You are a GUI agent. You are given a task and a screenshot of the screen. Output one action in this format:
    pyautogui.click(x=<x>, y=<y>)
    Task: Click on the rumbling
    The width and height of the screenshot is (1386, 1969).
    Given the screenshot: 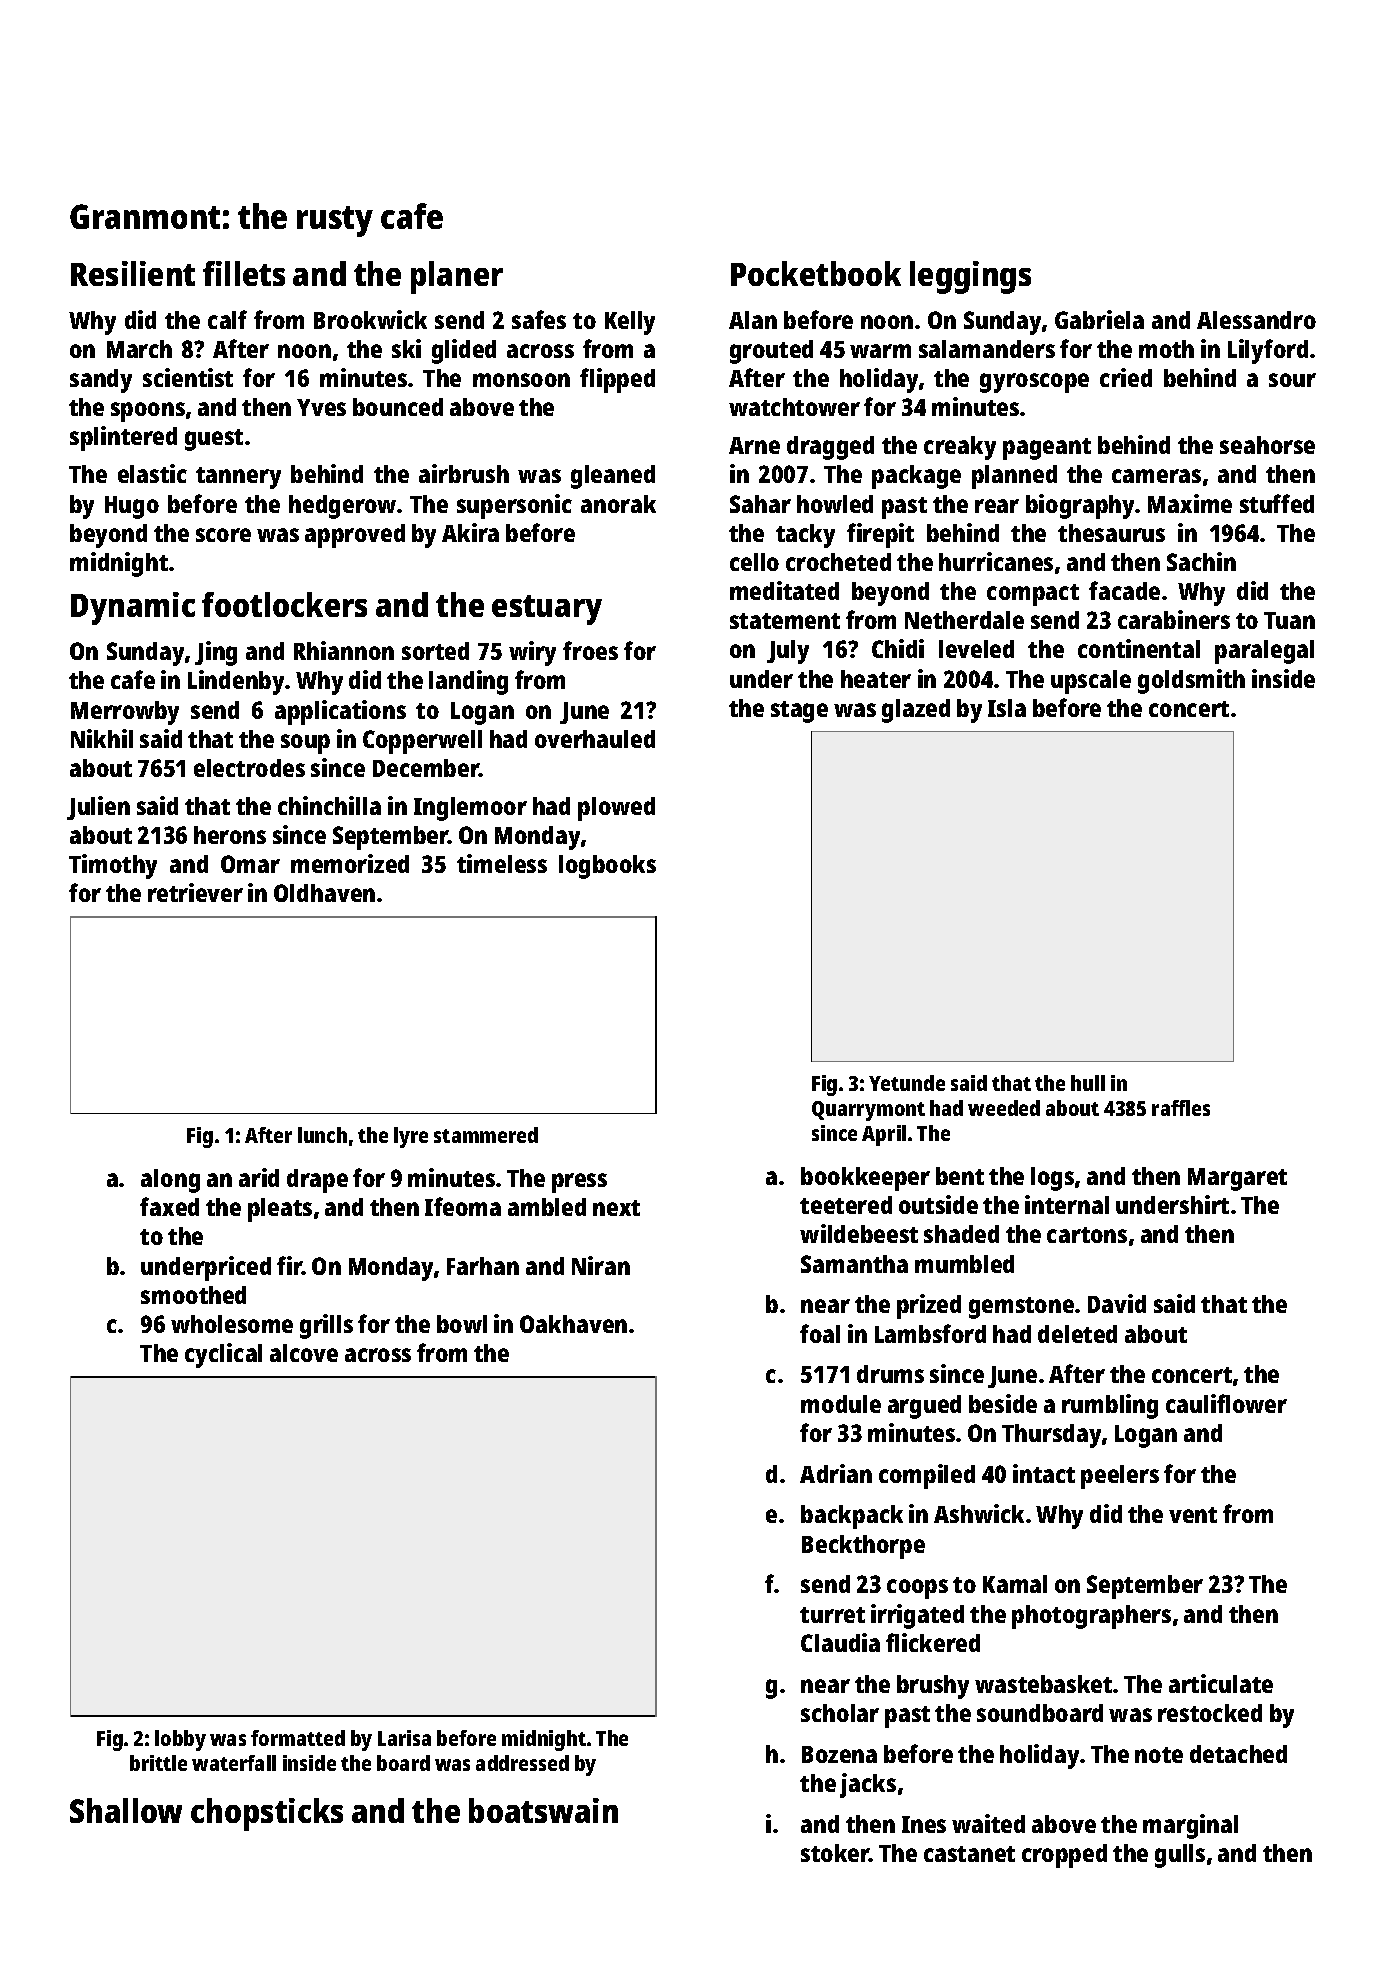 What is the action you would take?
    pyautogui.click(x=1110, y=1406)
